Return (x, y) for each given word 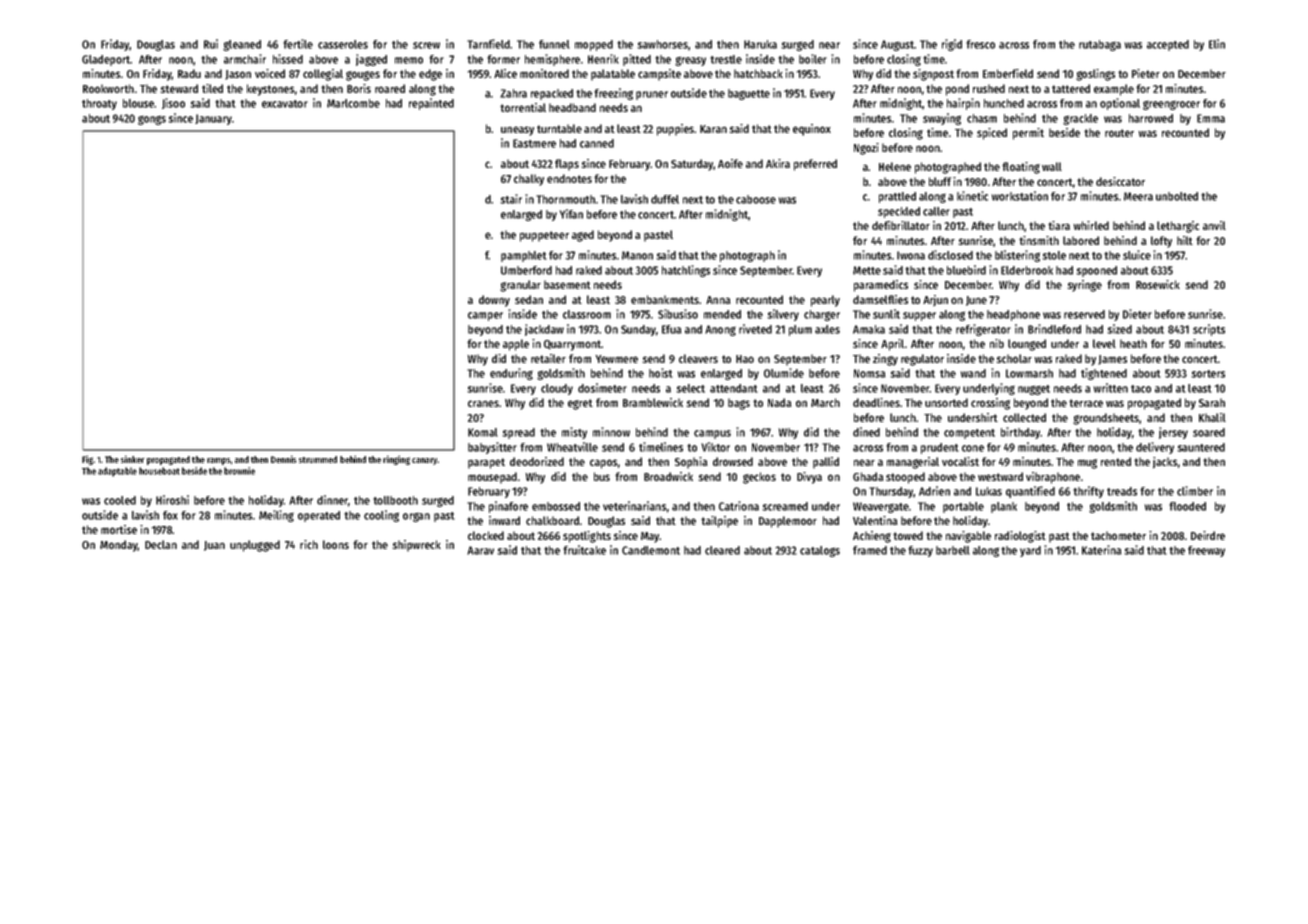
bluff (940, 181)
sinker (133, 459)
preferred (815, 165)
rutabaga (1100, 45)
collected (1024, 417)
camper (485, 316)
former (503, 59)
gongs (152, 120)
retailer (548, 358)
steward (179, 88)
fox (170, 515)
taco (1141, 389)
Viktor (715, 447)
